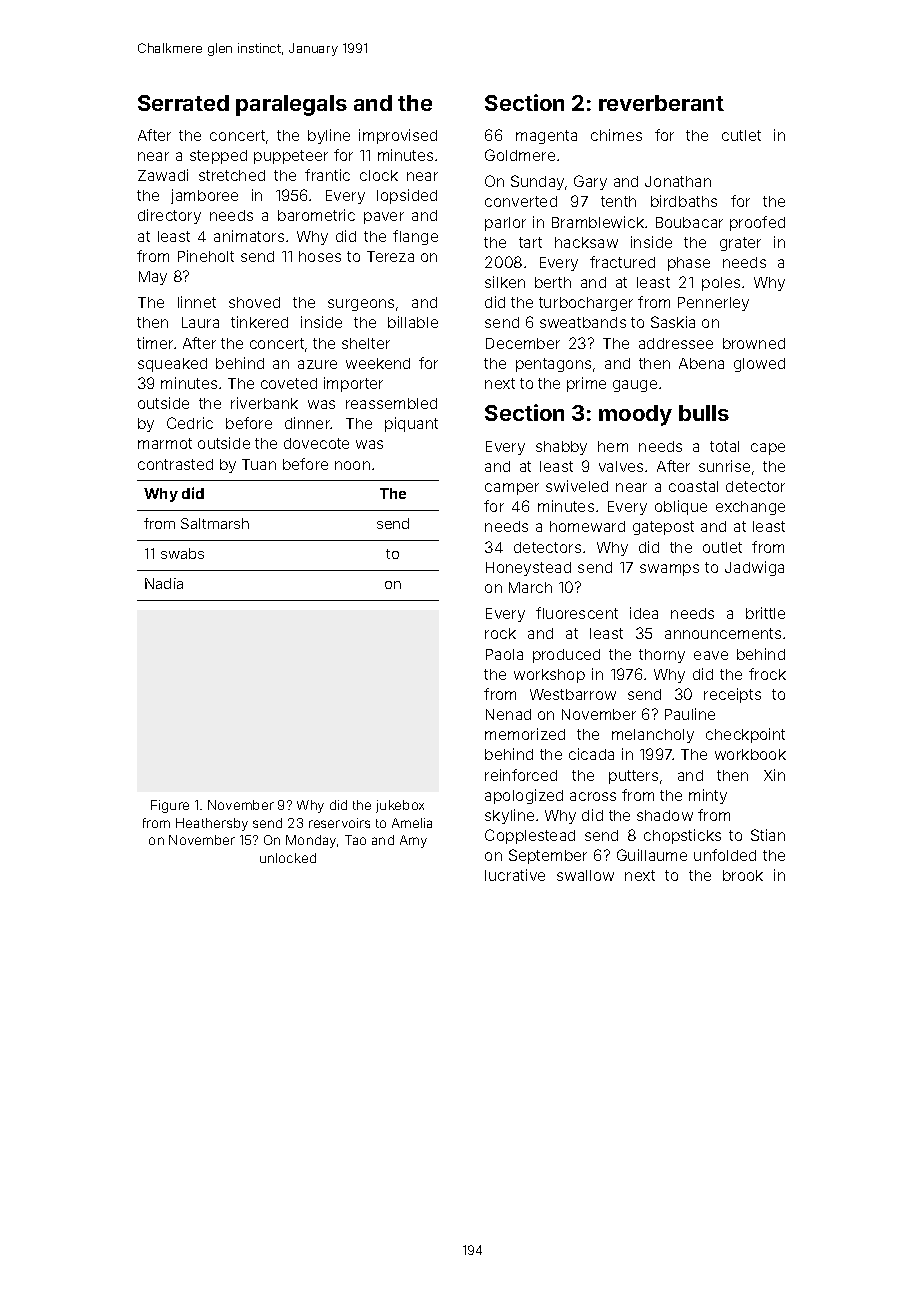  Describe the element at coordinates (379, 175) in the screenshot. I see `clock` at that location.
